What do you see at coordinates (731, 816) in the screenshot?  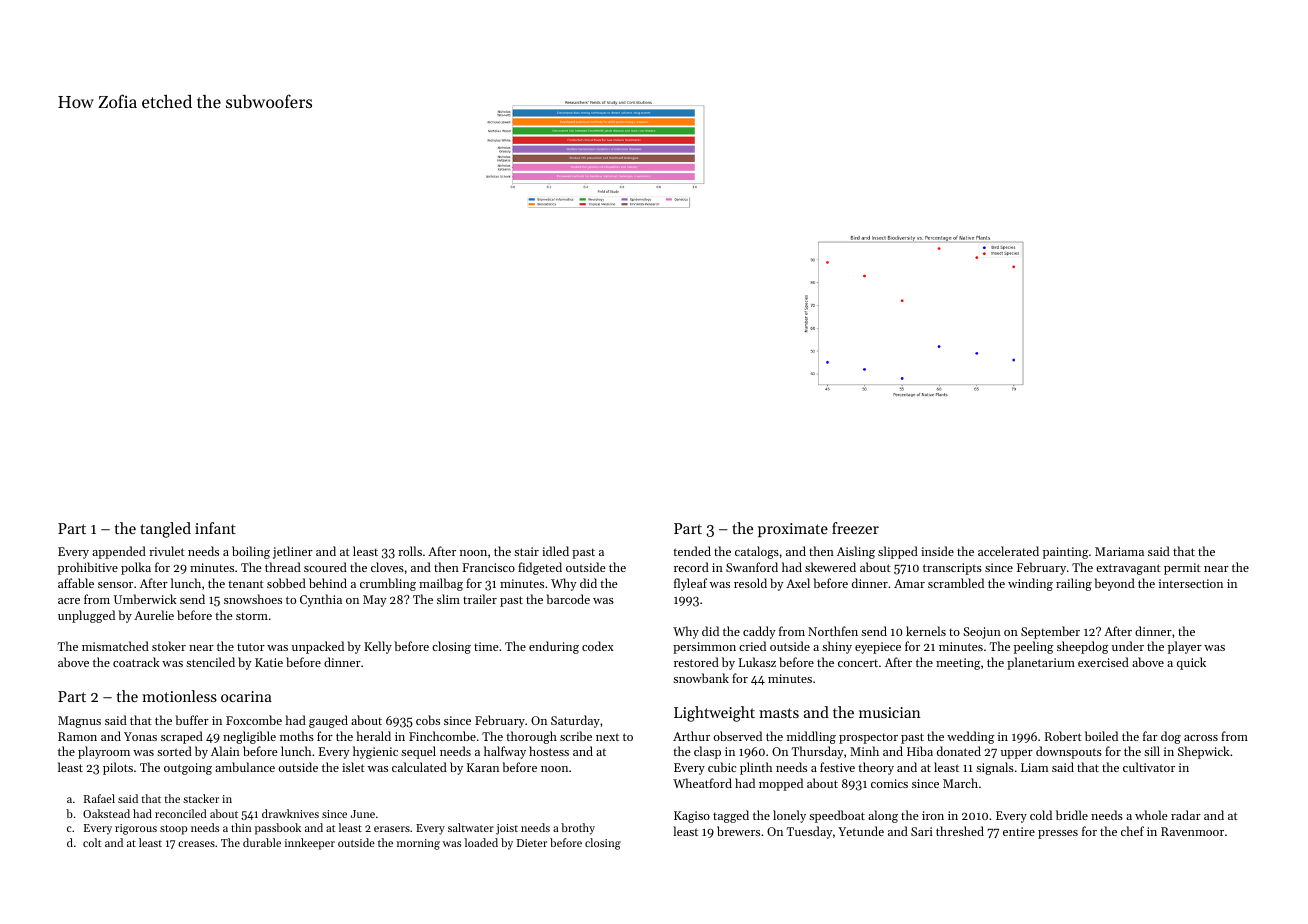 I see `tagged` at bounding box center [731, 816].
